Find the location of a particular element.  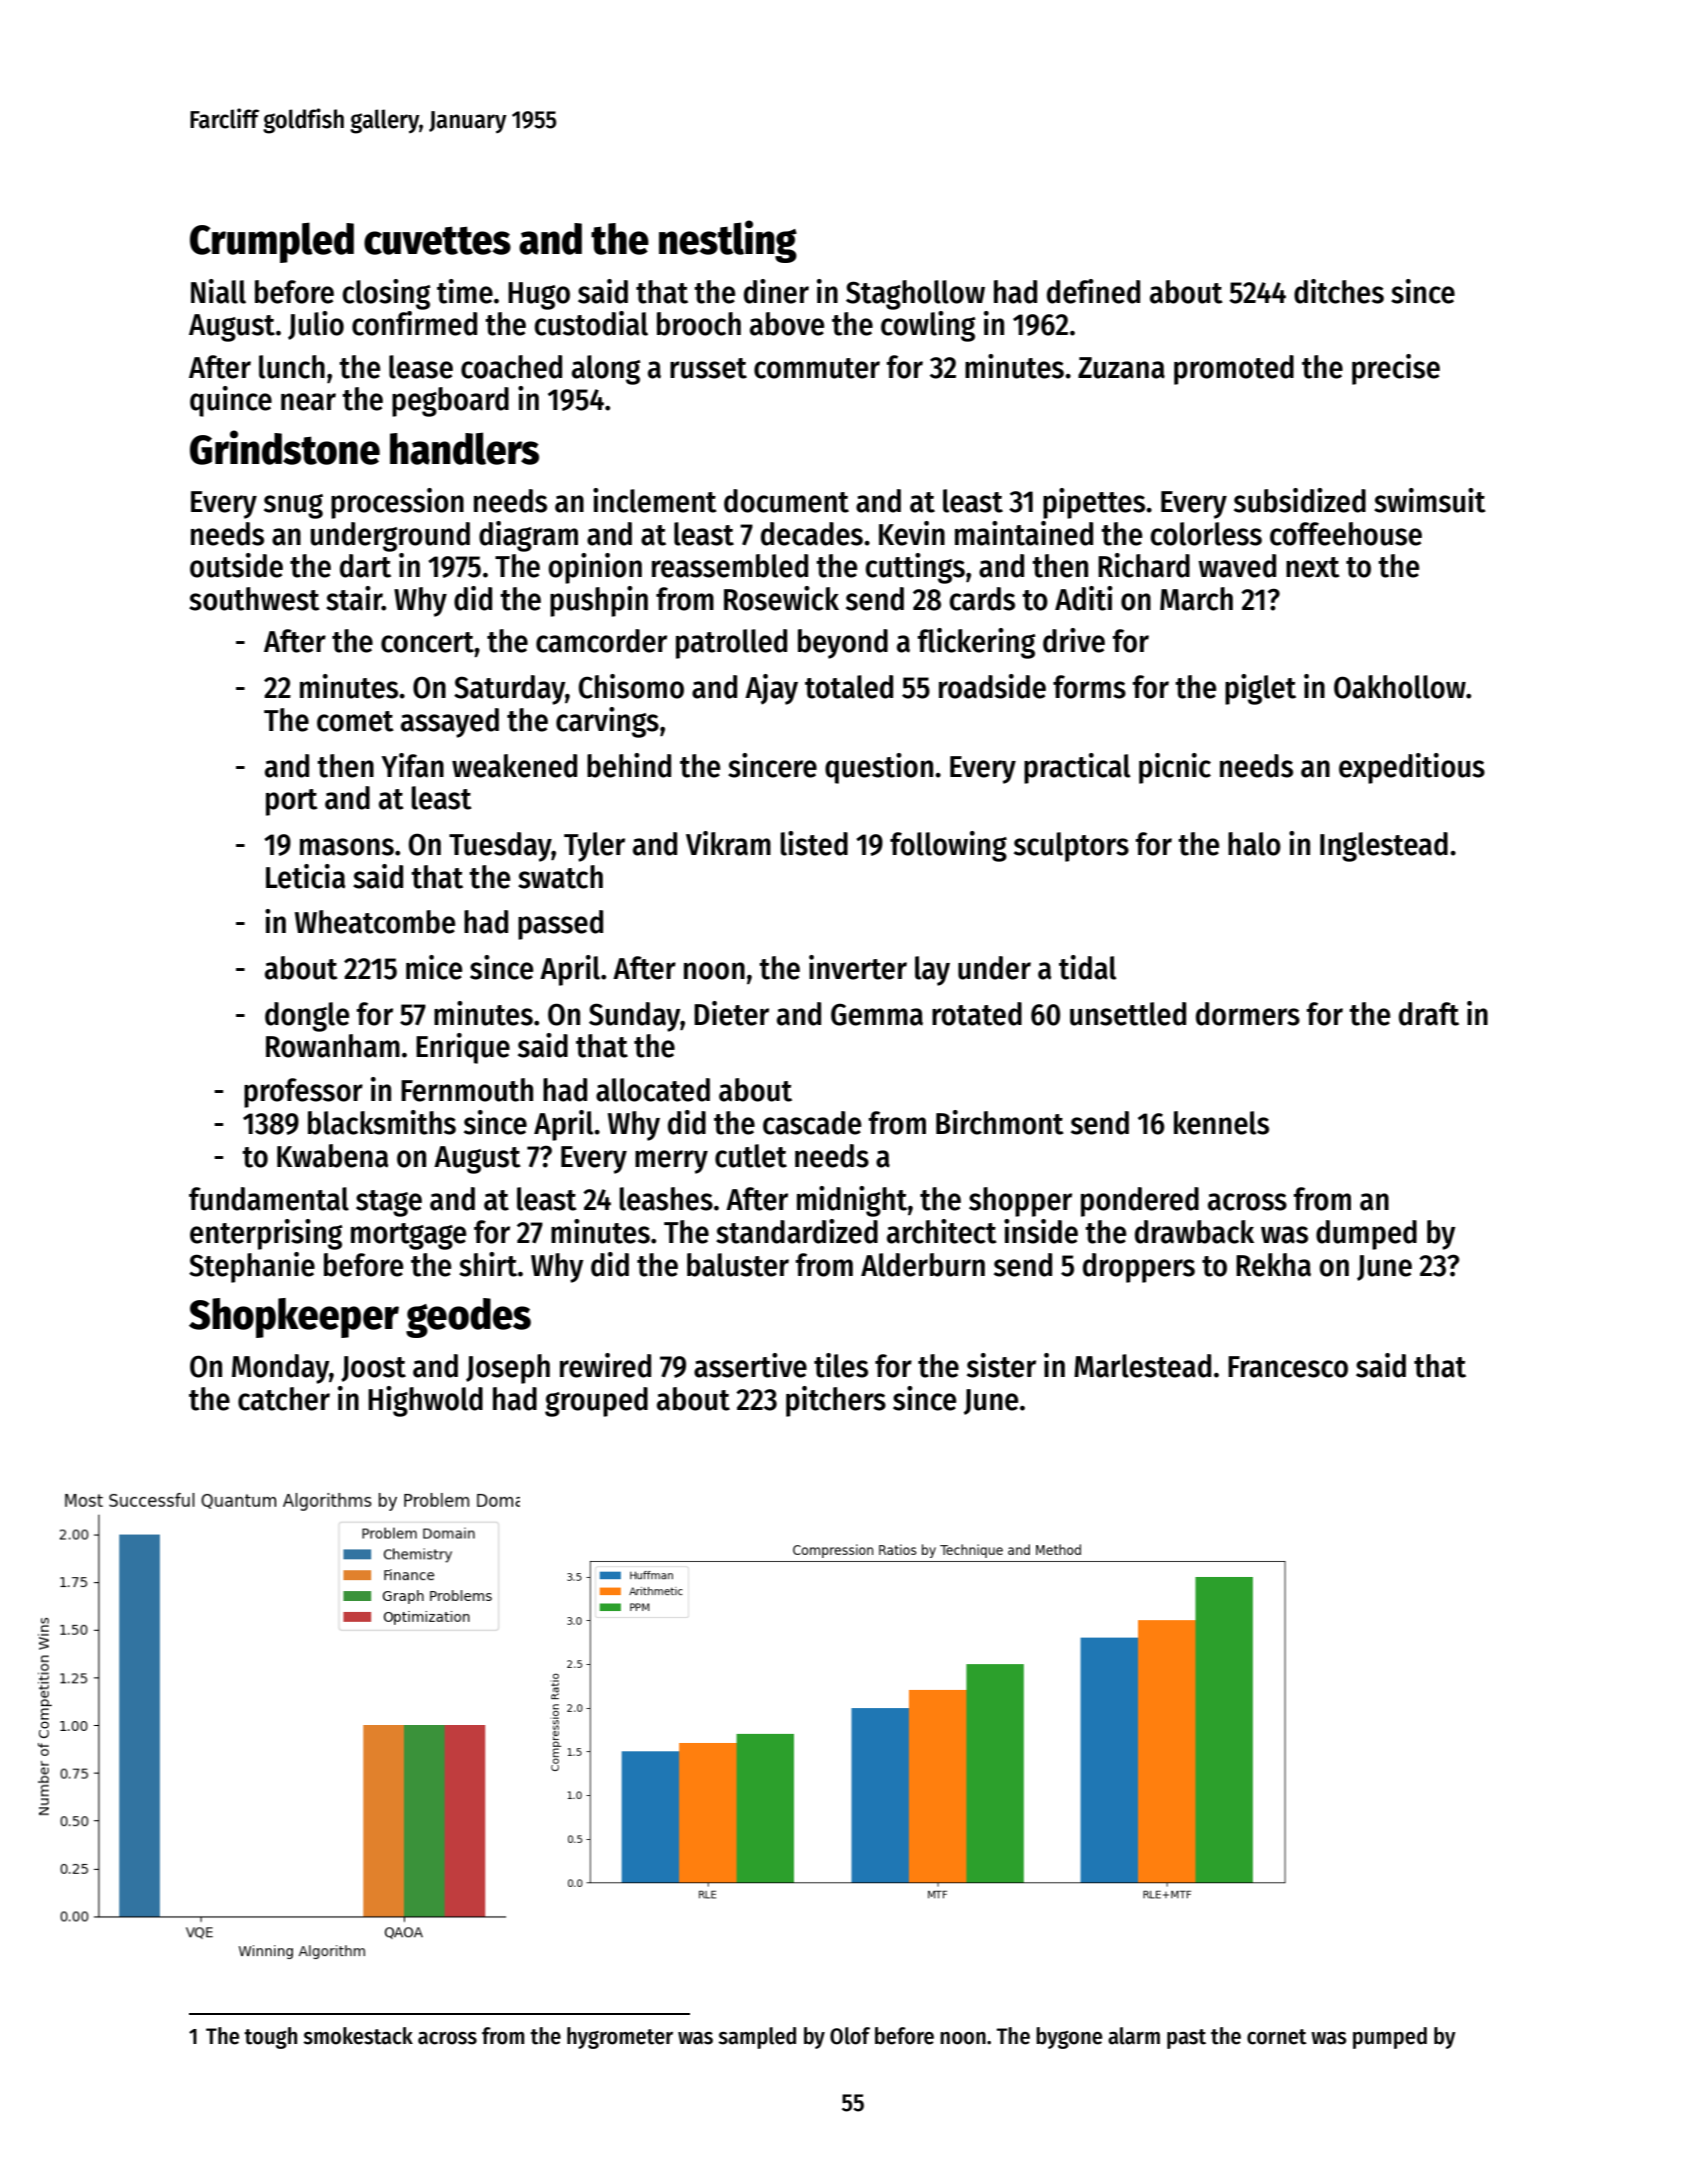

tidal is located at coordinates (1087, 967).
